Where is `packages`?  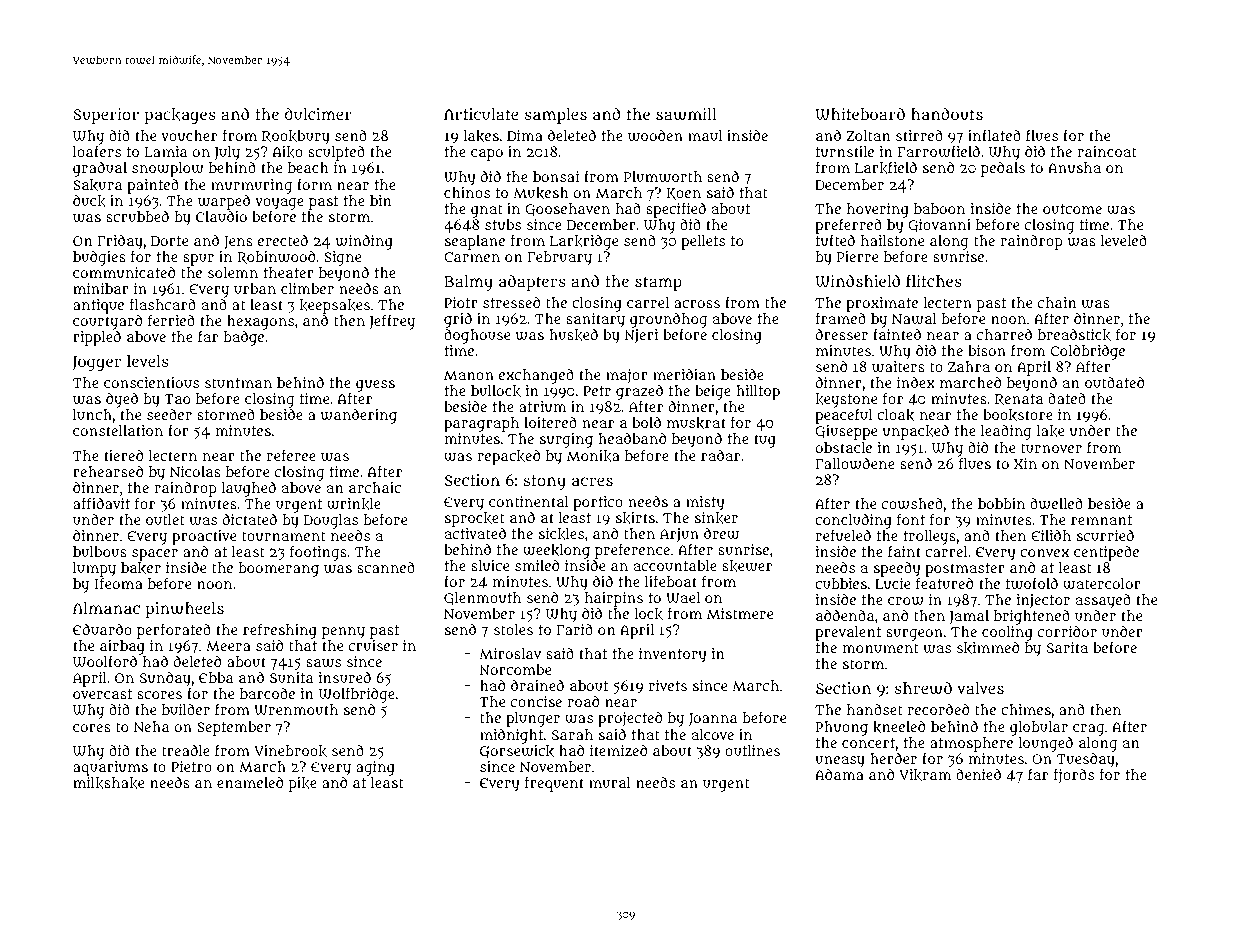
packages is located at coordinates (180, 116).
